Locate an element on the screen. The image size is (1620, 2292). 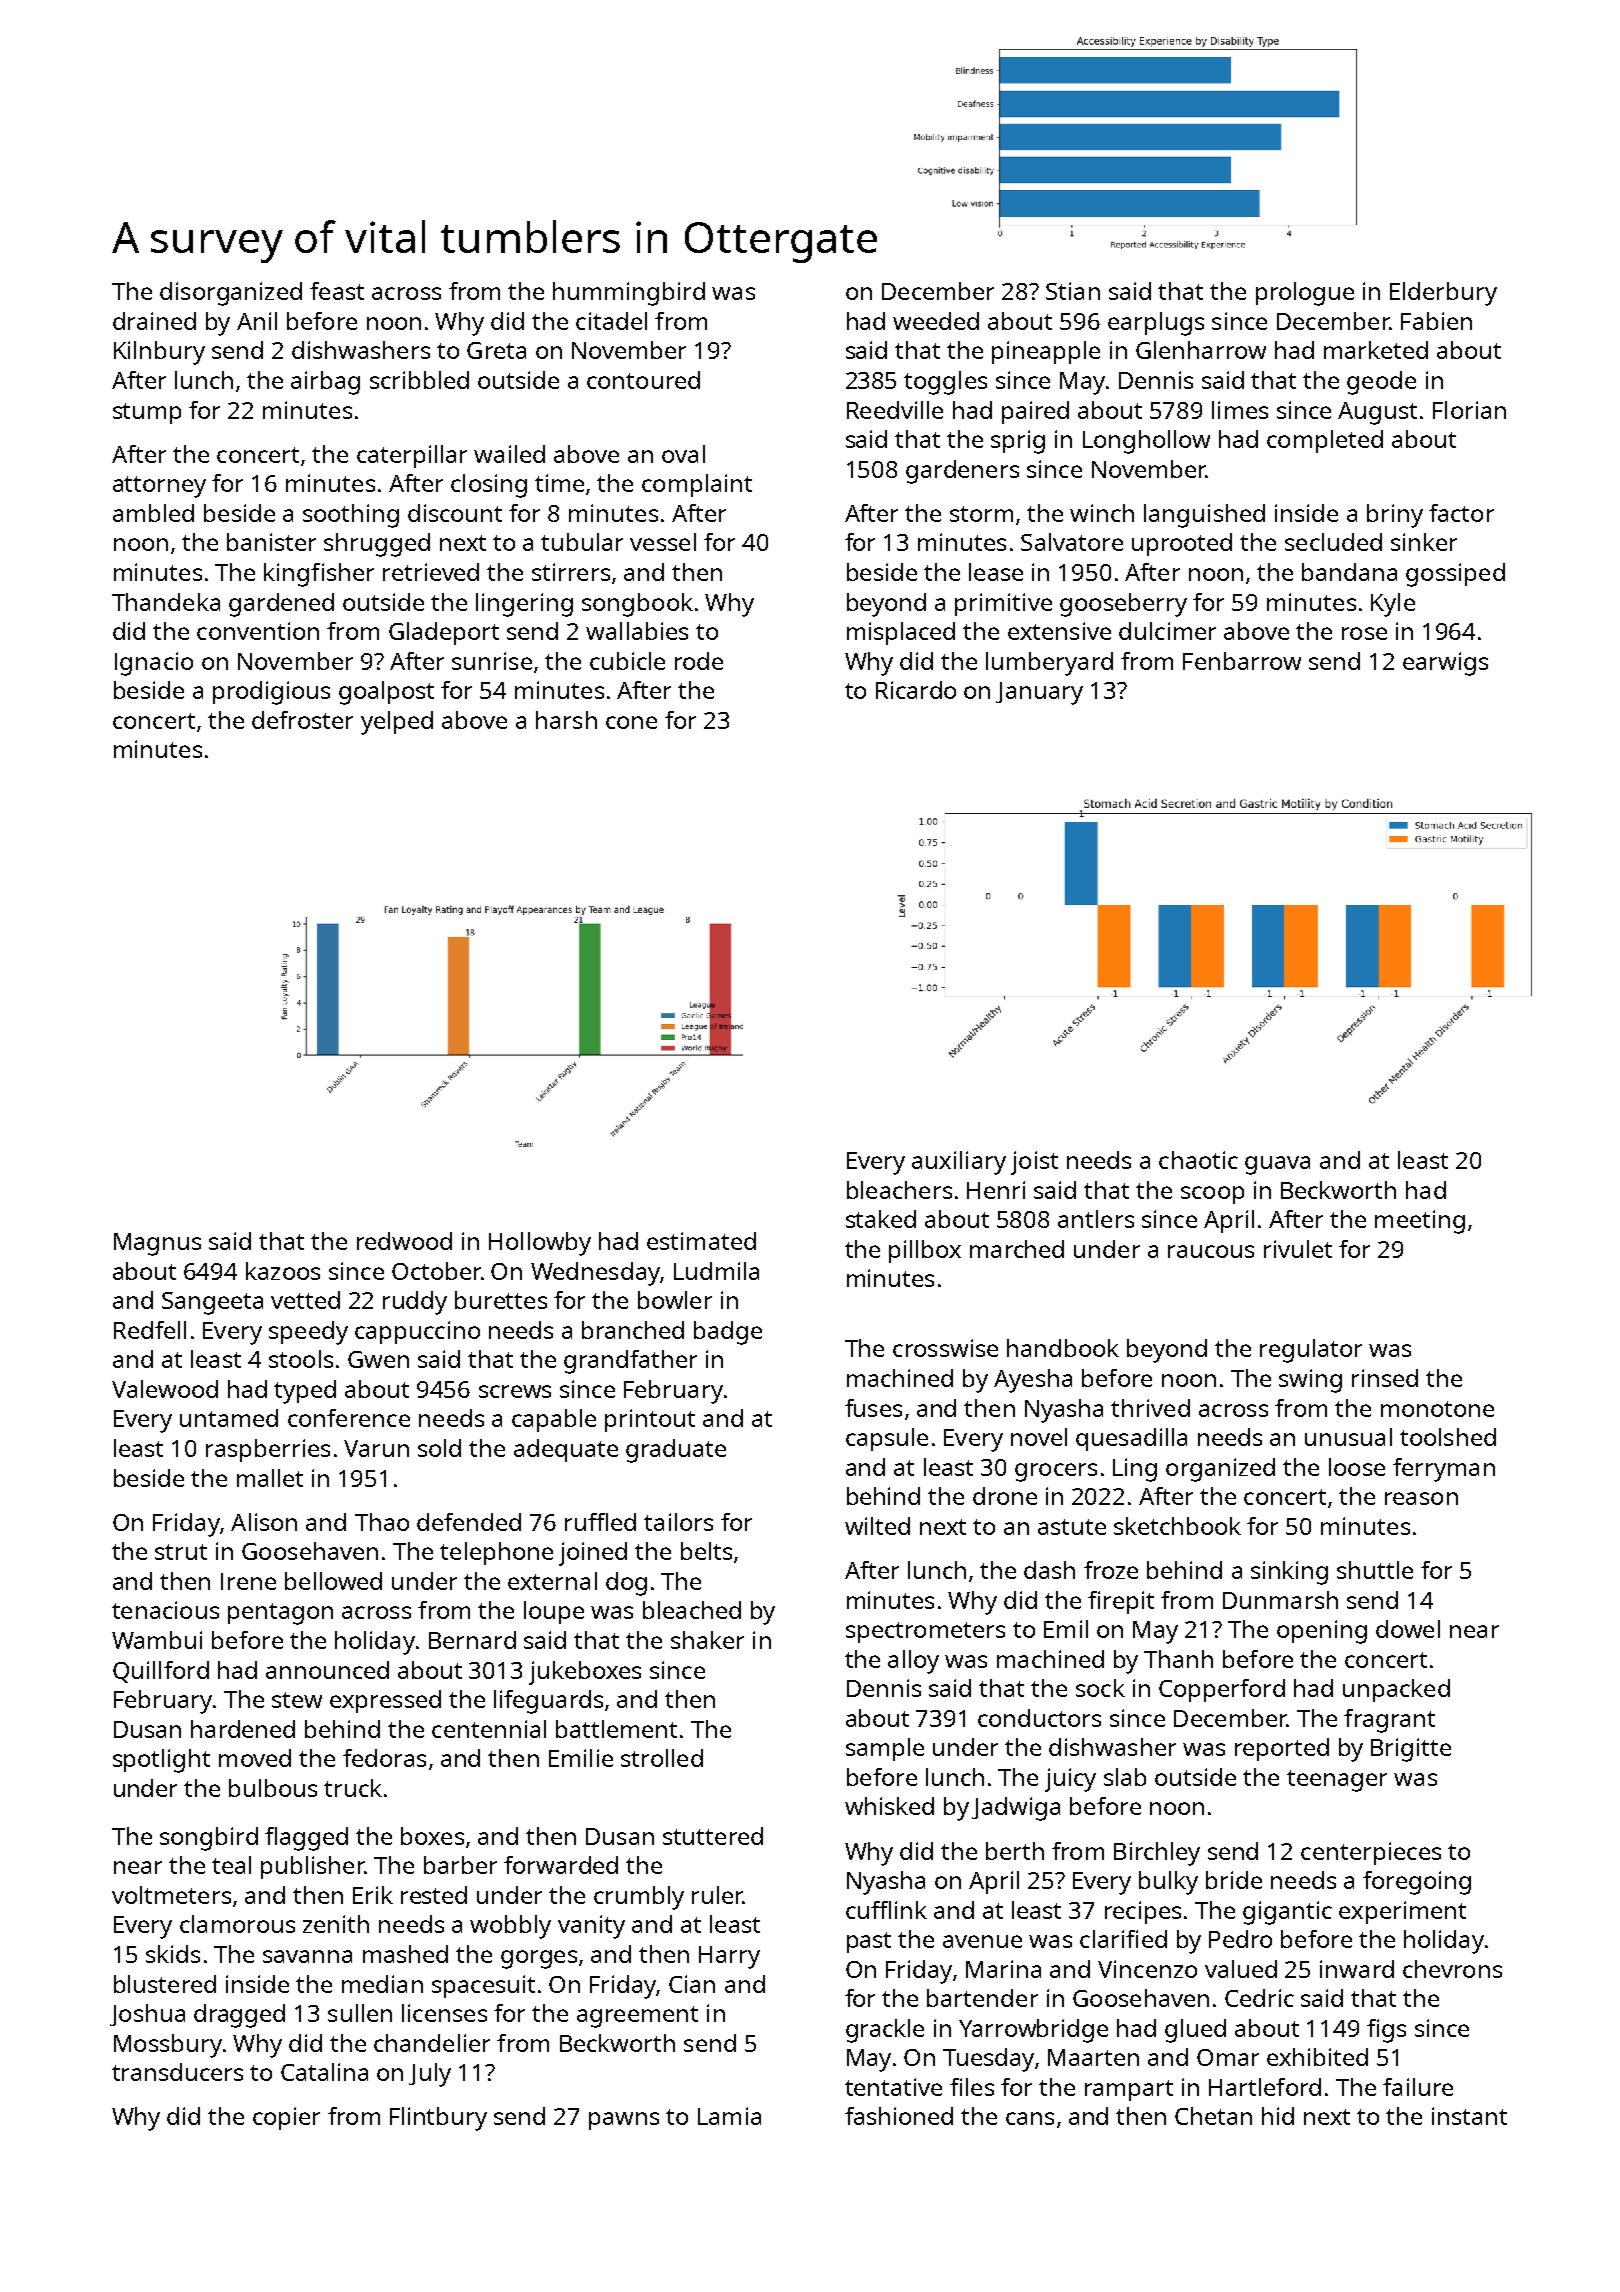
soothing is located at coordinates (351, 516).
